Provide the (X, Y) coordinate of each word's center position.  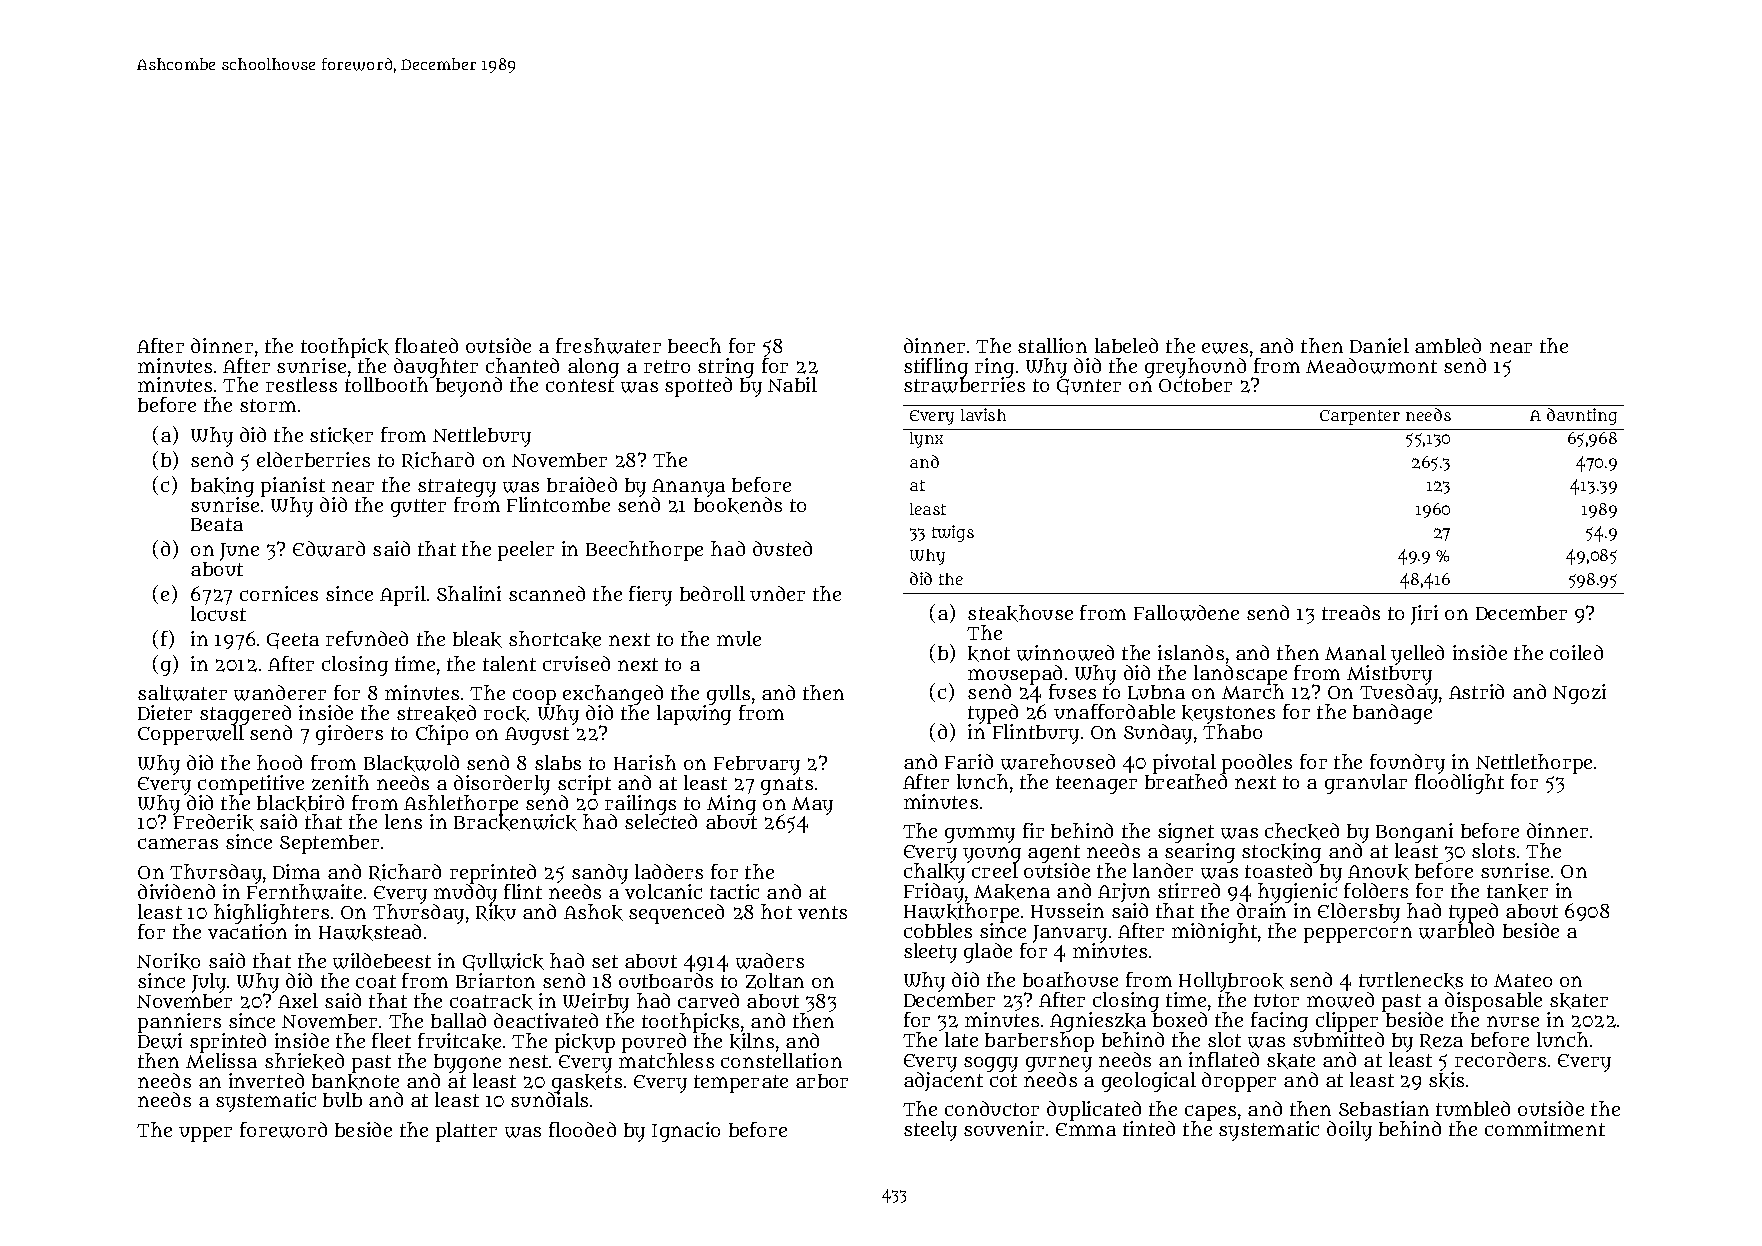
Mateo (1523, 980)
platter (466, 1132)
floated (426, 345)
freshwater (608, 346)
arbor (822, 1081)
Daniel (1379, 345)
